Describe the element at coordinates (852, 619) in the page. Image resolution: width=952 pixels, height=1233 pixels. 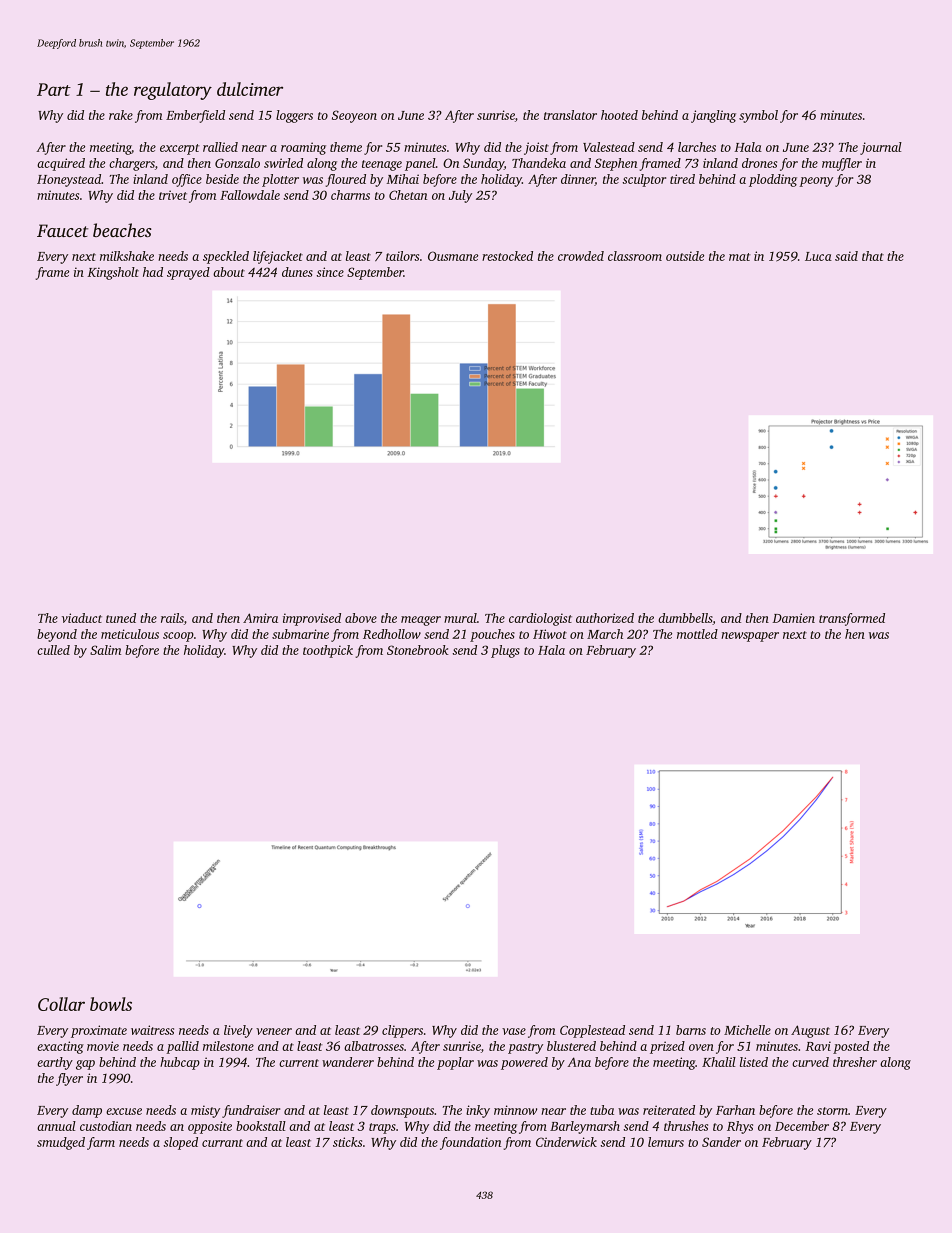
I see `transformed` at that location.
